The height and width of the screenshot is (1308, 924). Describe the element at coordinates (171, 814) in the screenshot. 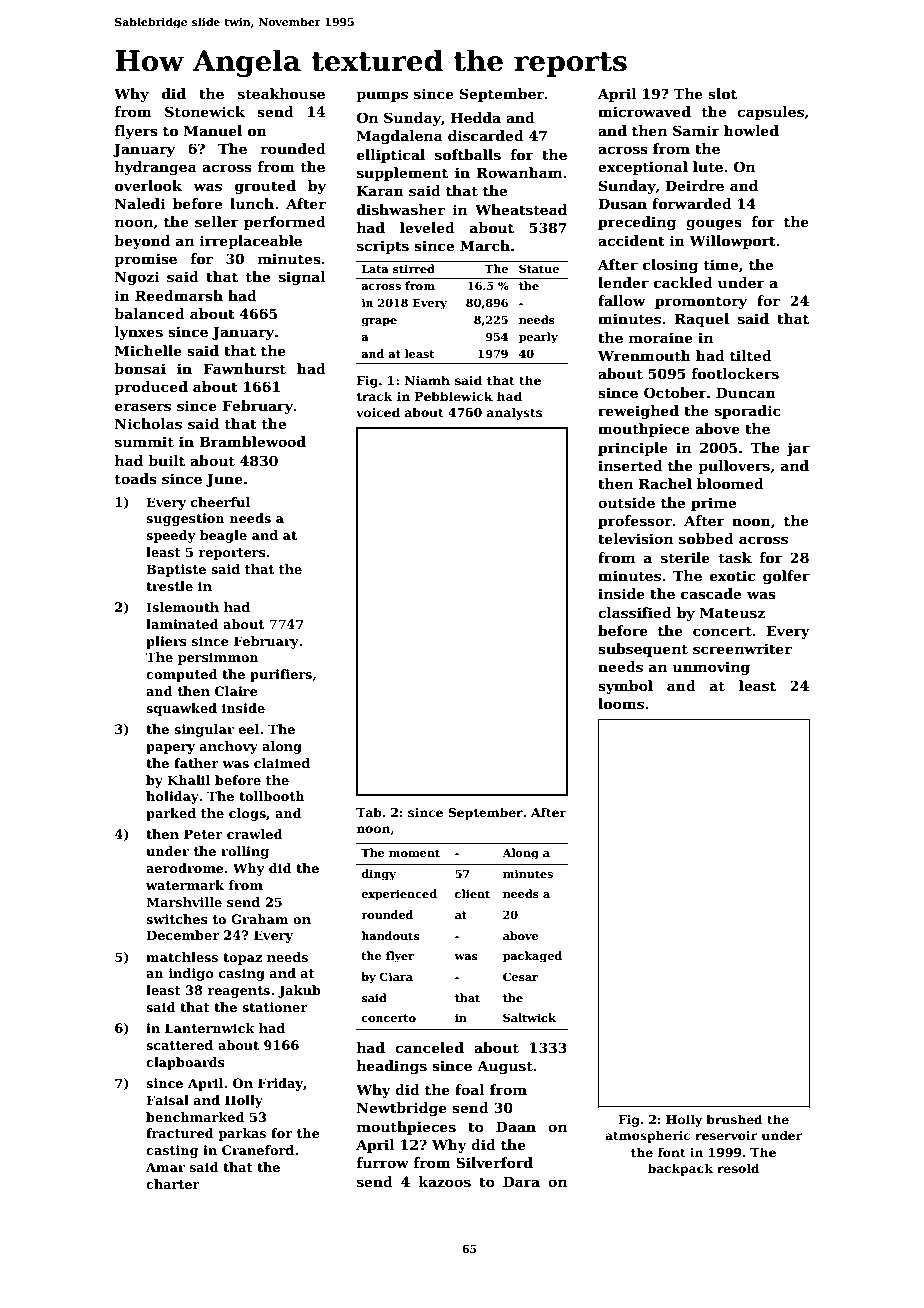

I see `parked` at that location.
